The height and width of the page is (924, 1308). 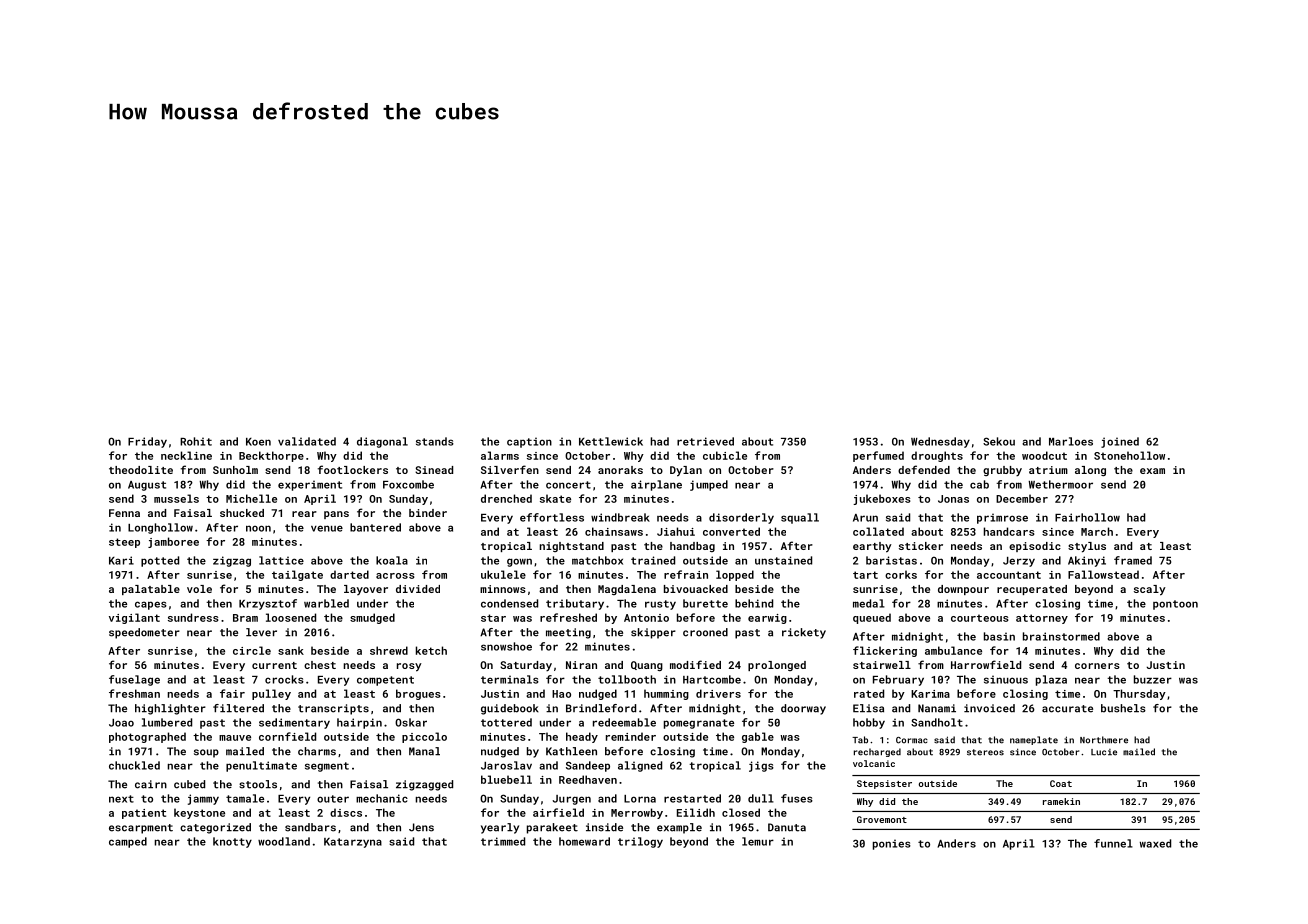 What do you see at coordinates (999, 441) in the page?
I see `Sekou` at bounding box center [999, 441].
